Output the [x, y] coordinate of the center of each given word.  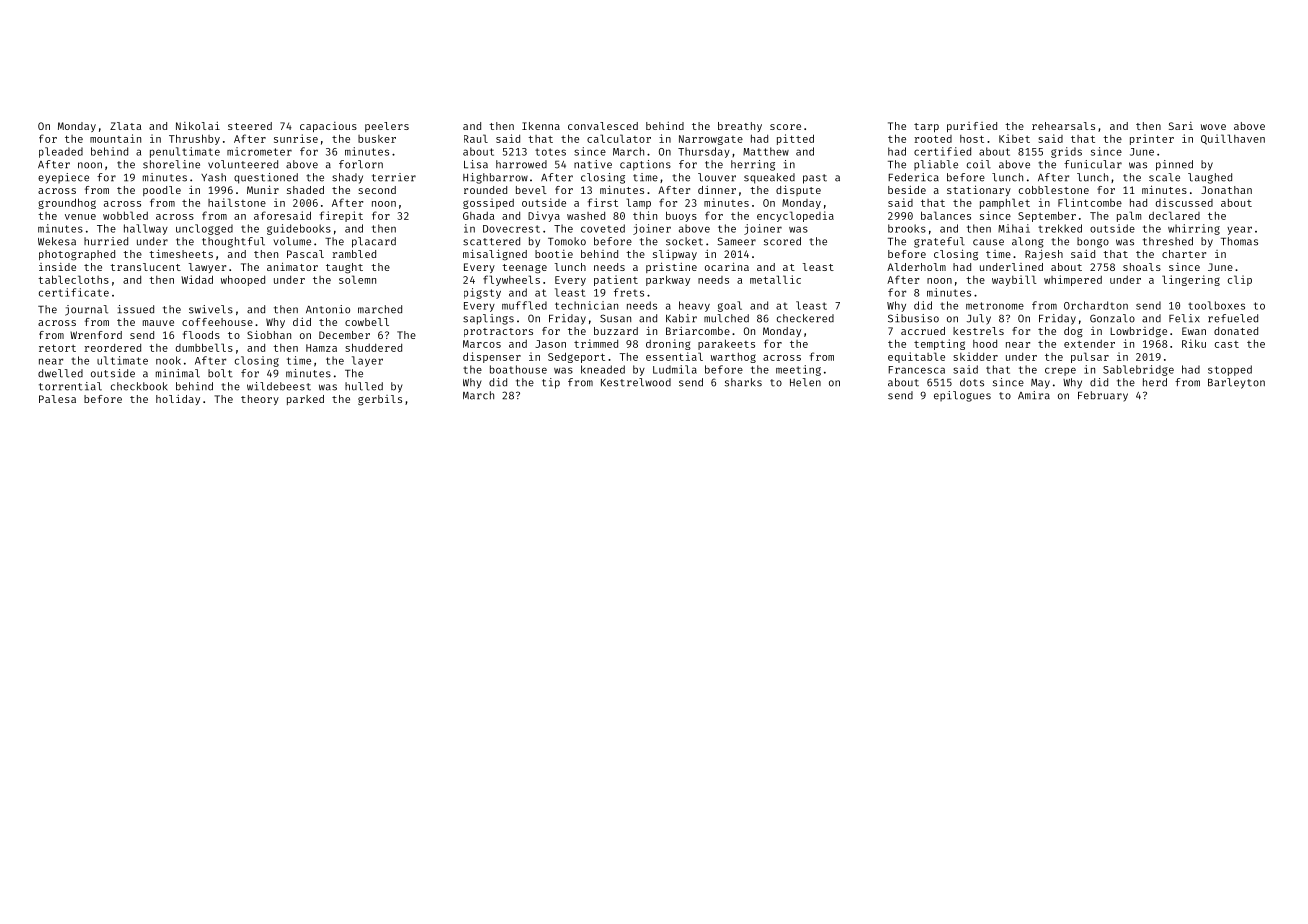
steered [250, 126]
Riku [1194, 343]
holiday [178, 400]
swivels [211, 309]
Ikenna [541, 126]
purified [972, 127]
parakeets [726, 344]
